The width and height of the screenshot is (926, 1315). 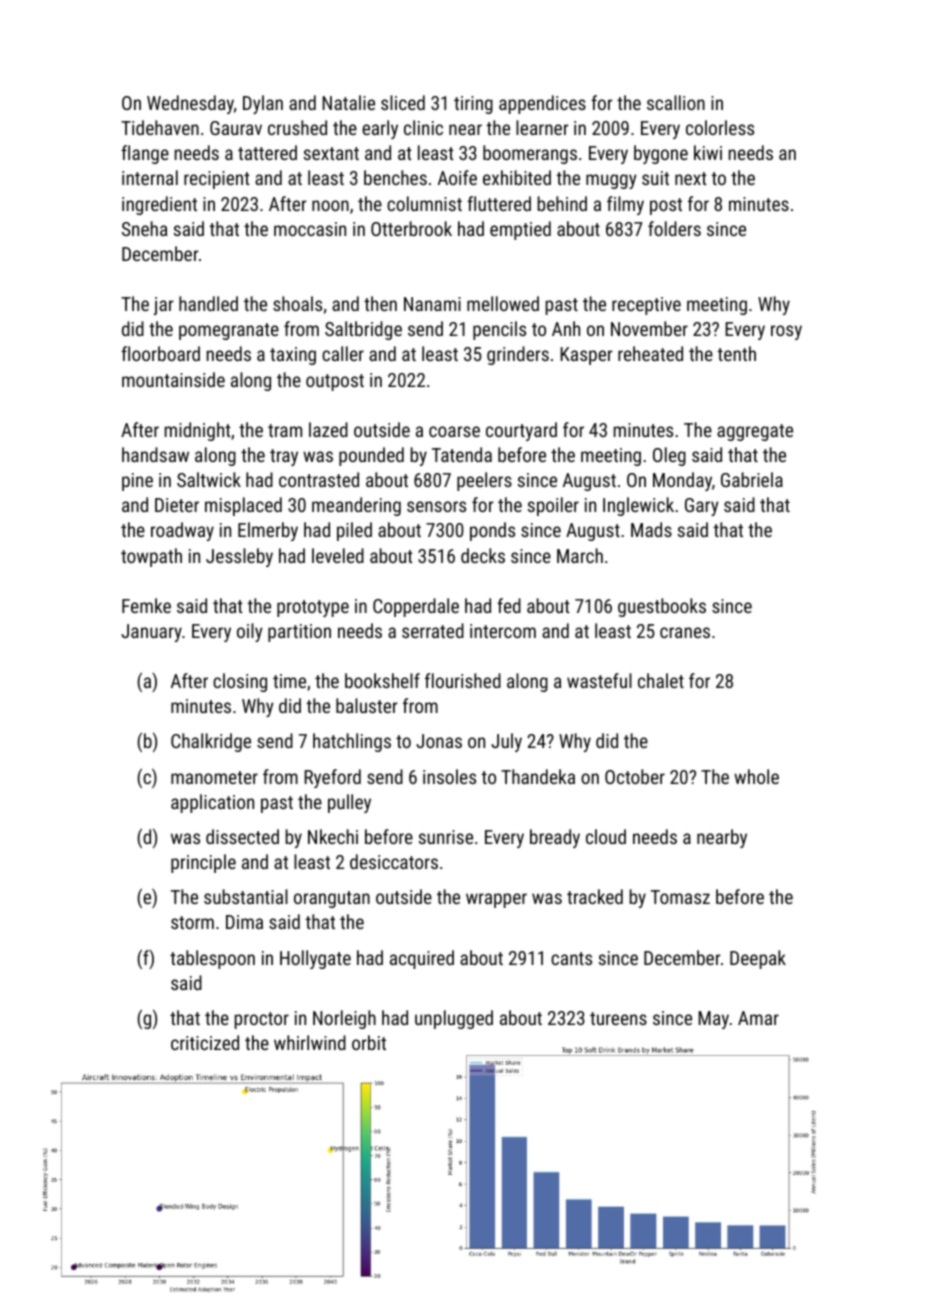 I want to click on Saltbridge, so click(x=363, y=330).
